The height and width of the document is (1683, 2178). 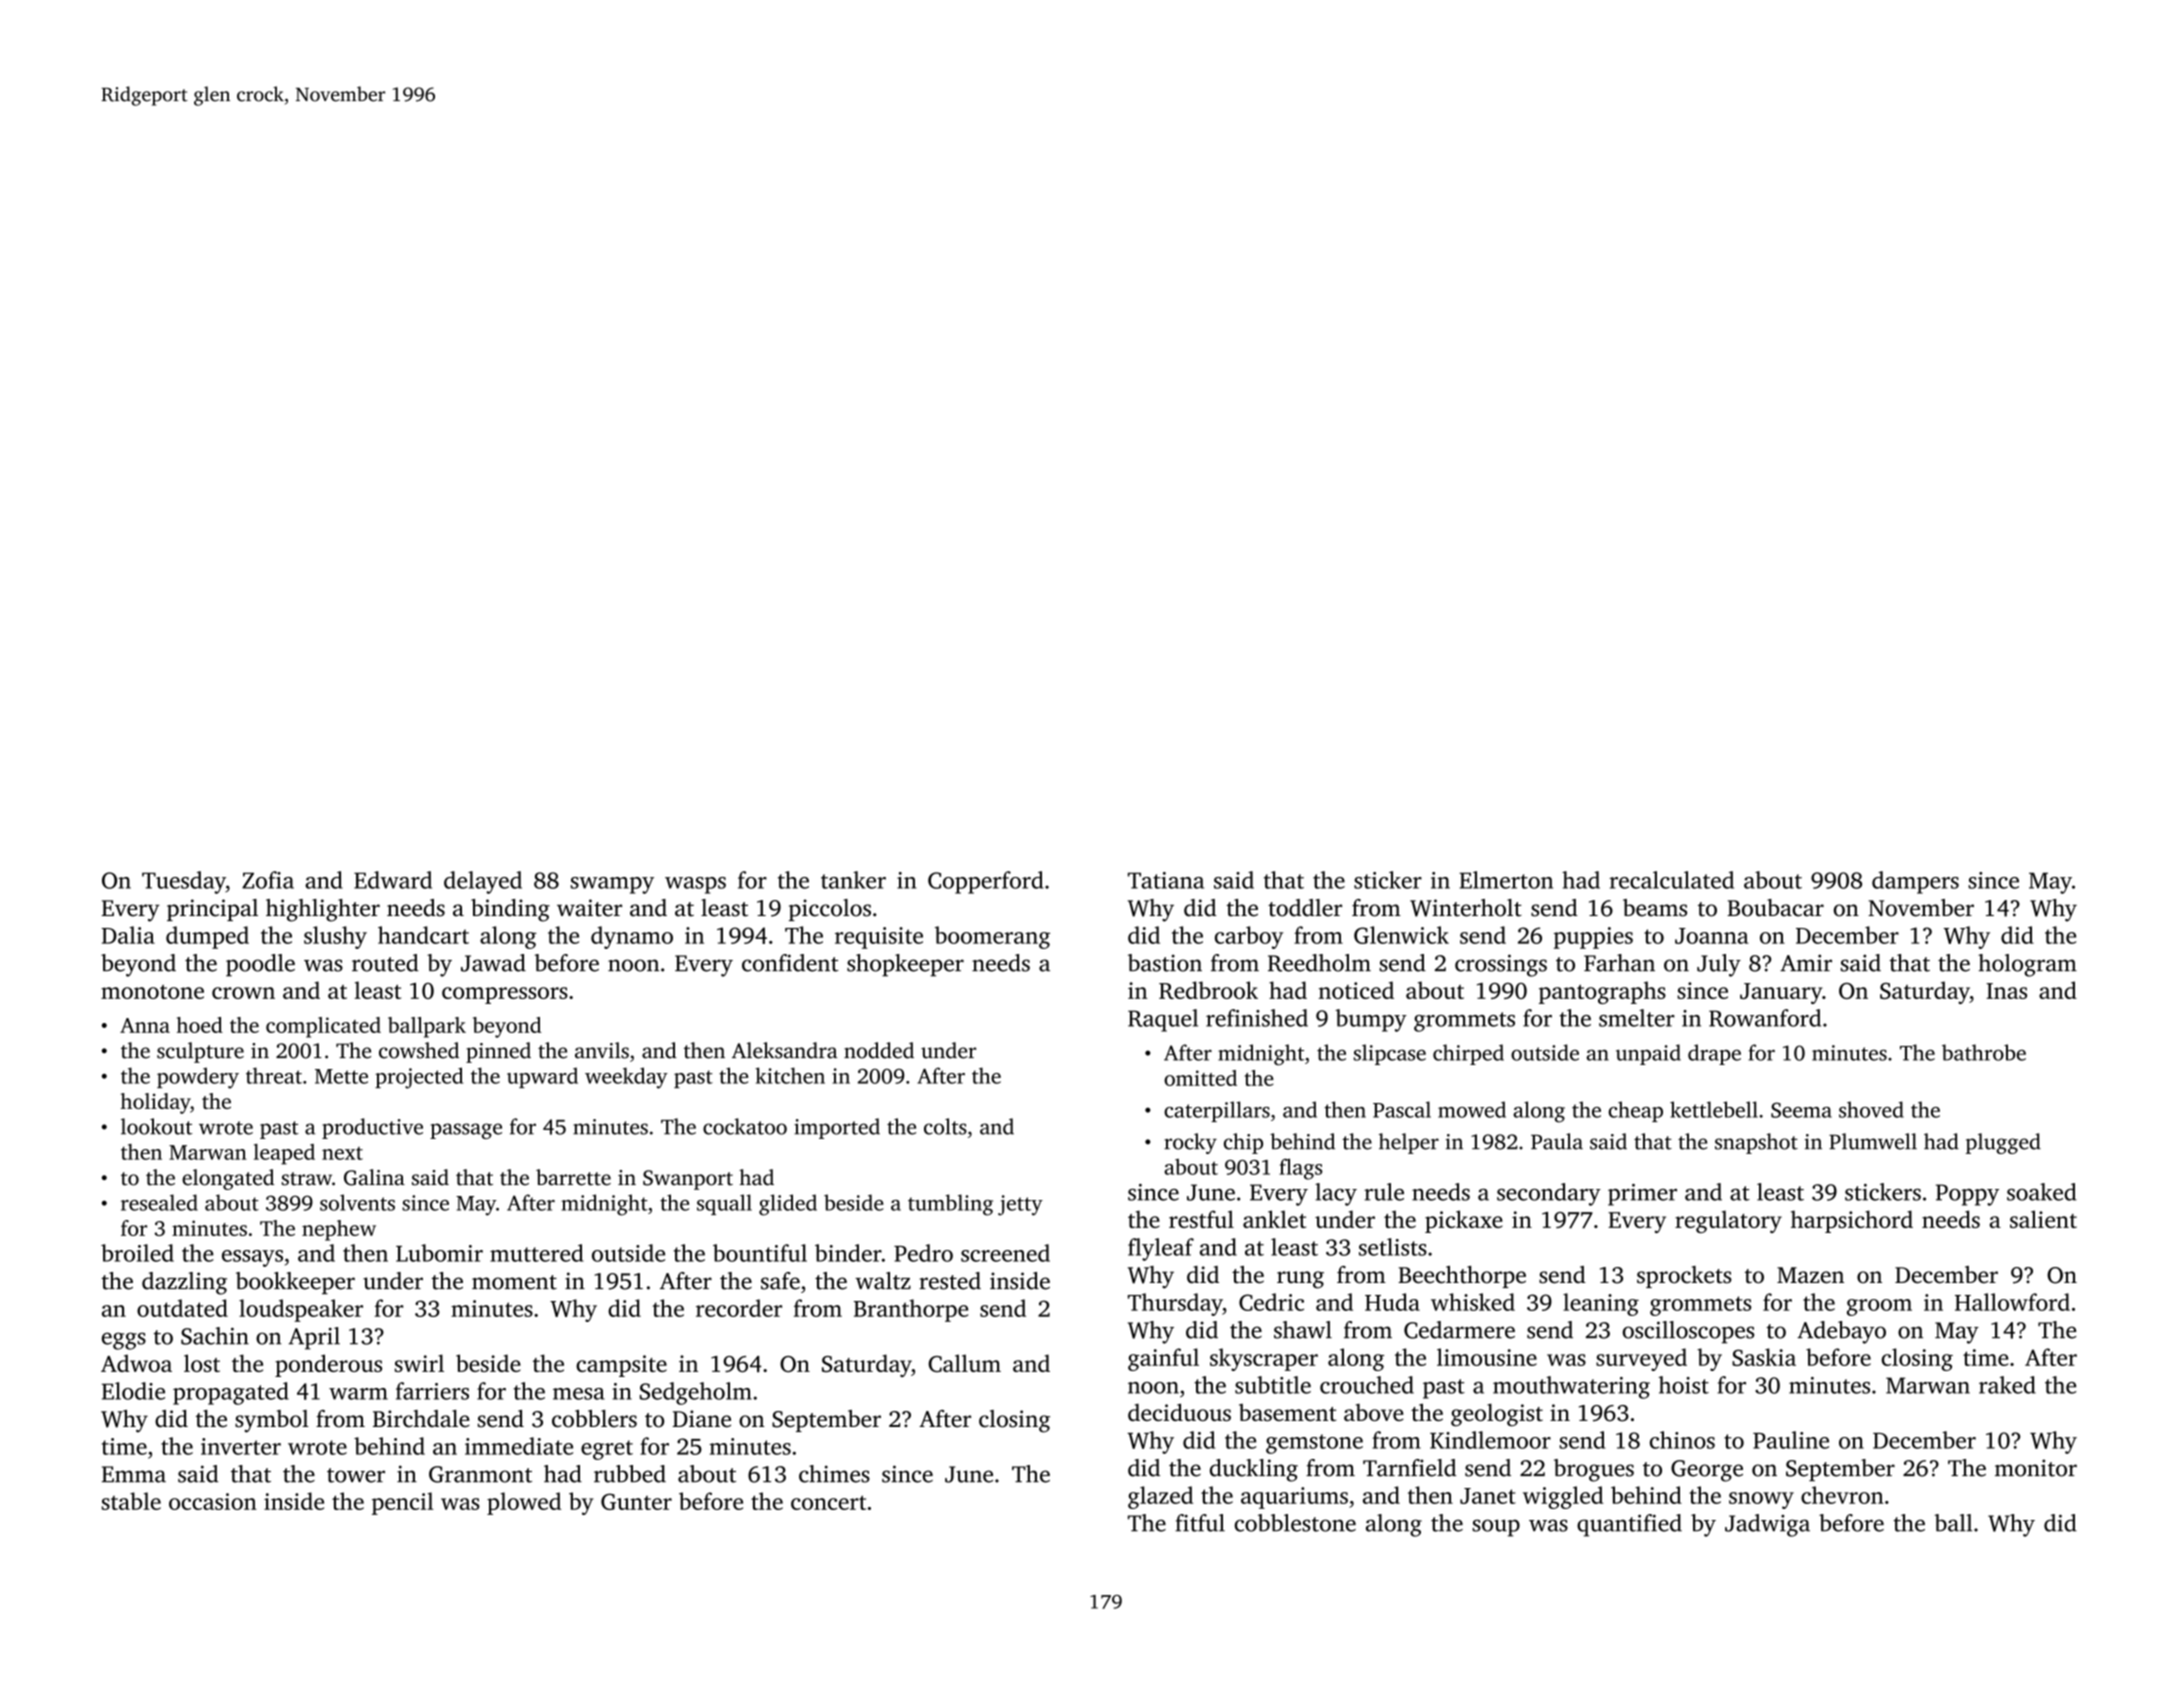 I want to click on secondary, so click(x=1549, y=1194).
